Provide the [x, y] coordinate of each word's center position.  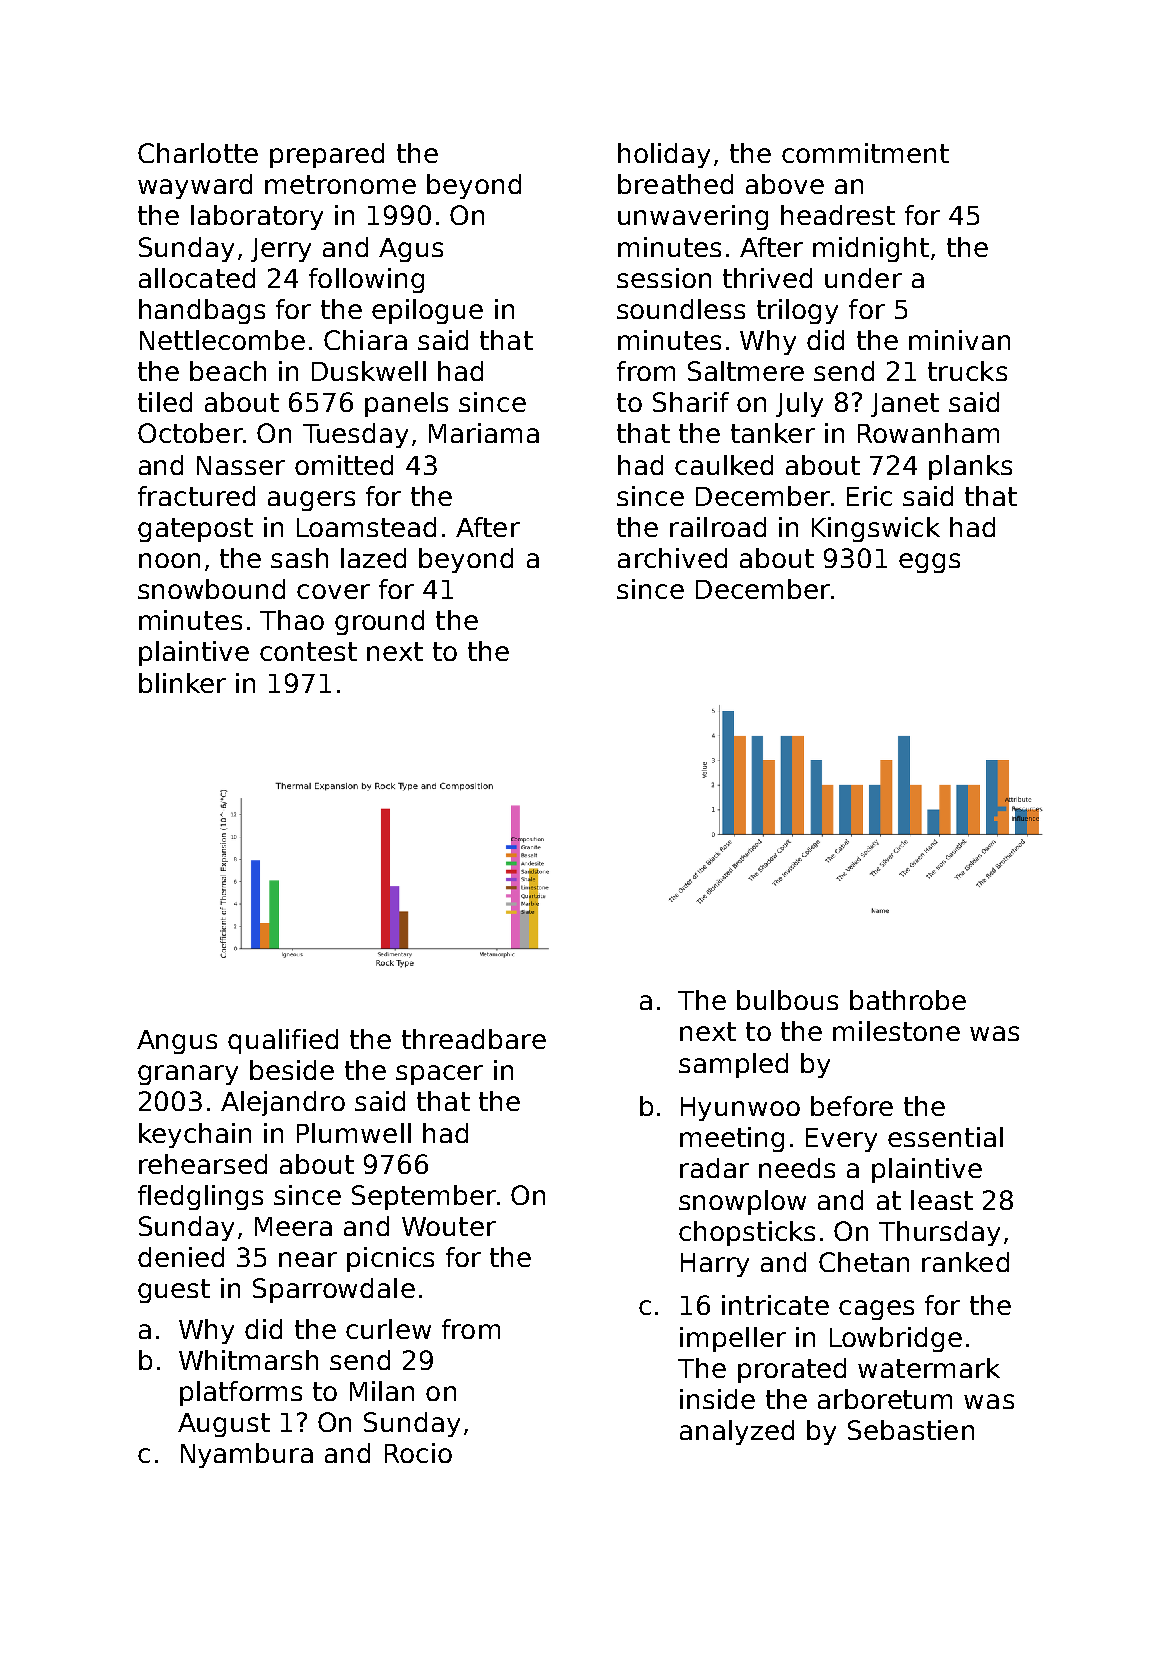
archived [672, 558]
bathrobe [908, 1000]
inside [717, 1399]
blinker [182, 683]
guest [174, 1291]
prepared [327, 155]
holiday [664, 155]
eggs [929, 563]
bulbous [787, 1000]
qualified [283, 1041]
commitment [865, 153]
